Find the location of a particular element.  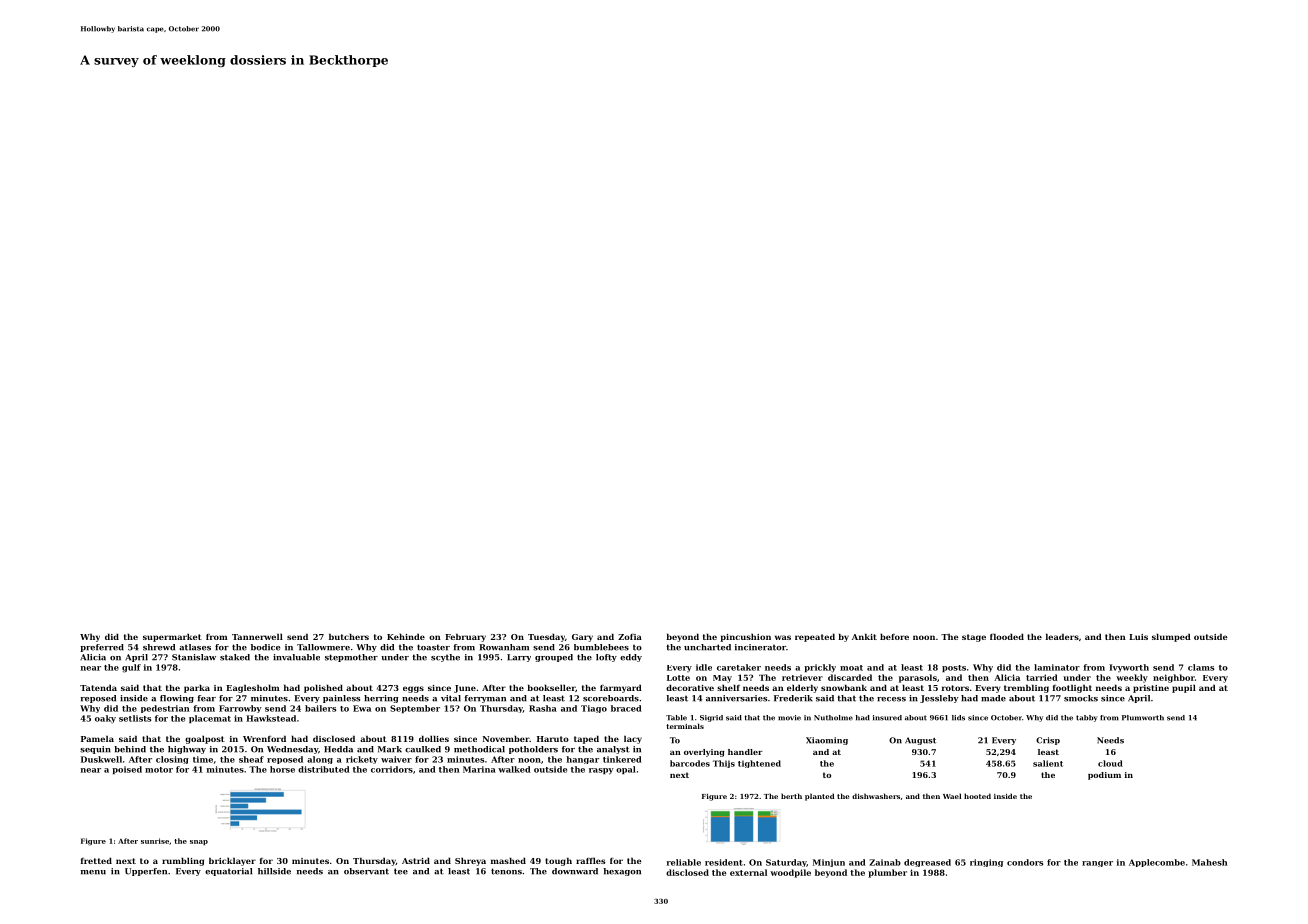

berth is located at coordinates (791, 796).
